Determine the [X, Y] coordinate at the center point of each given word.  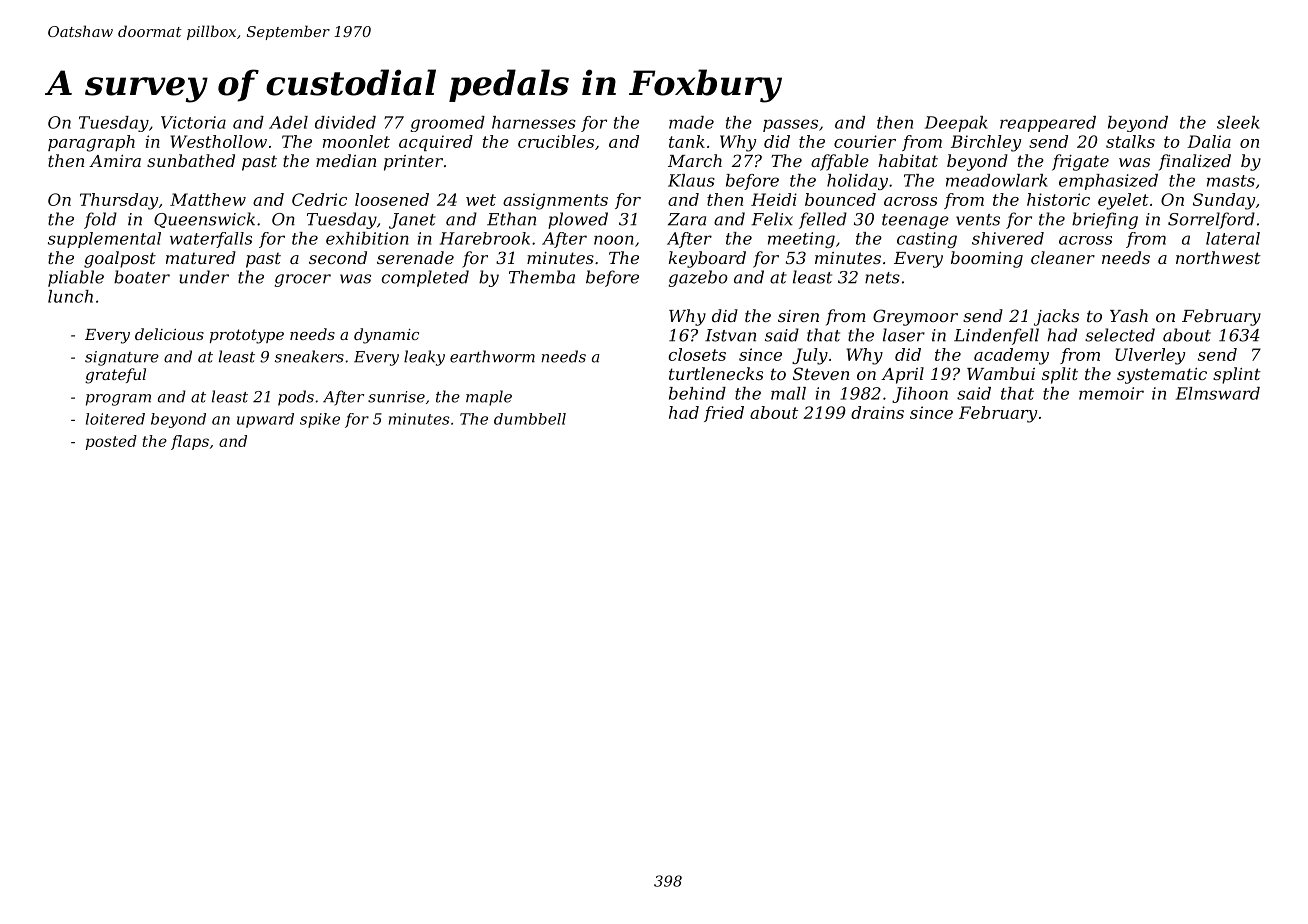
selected [1120, 335]
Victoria [193, 122]
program [118, 400]
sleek [1238, 122]
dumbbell [530, 419]
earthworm [492, 356]
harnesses [534, 122]
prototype [247, 336]
